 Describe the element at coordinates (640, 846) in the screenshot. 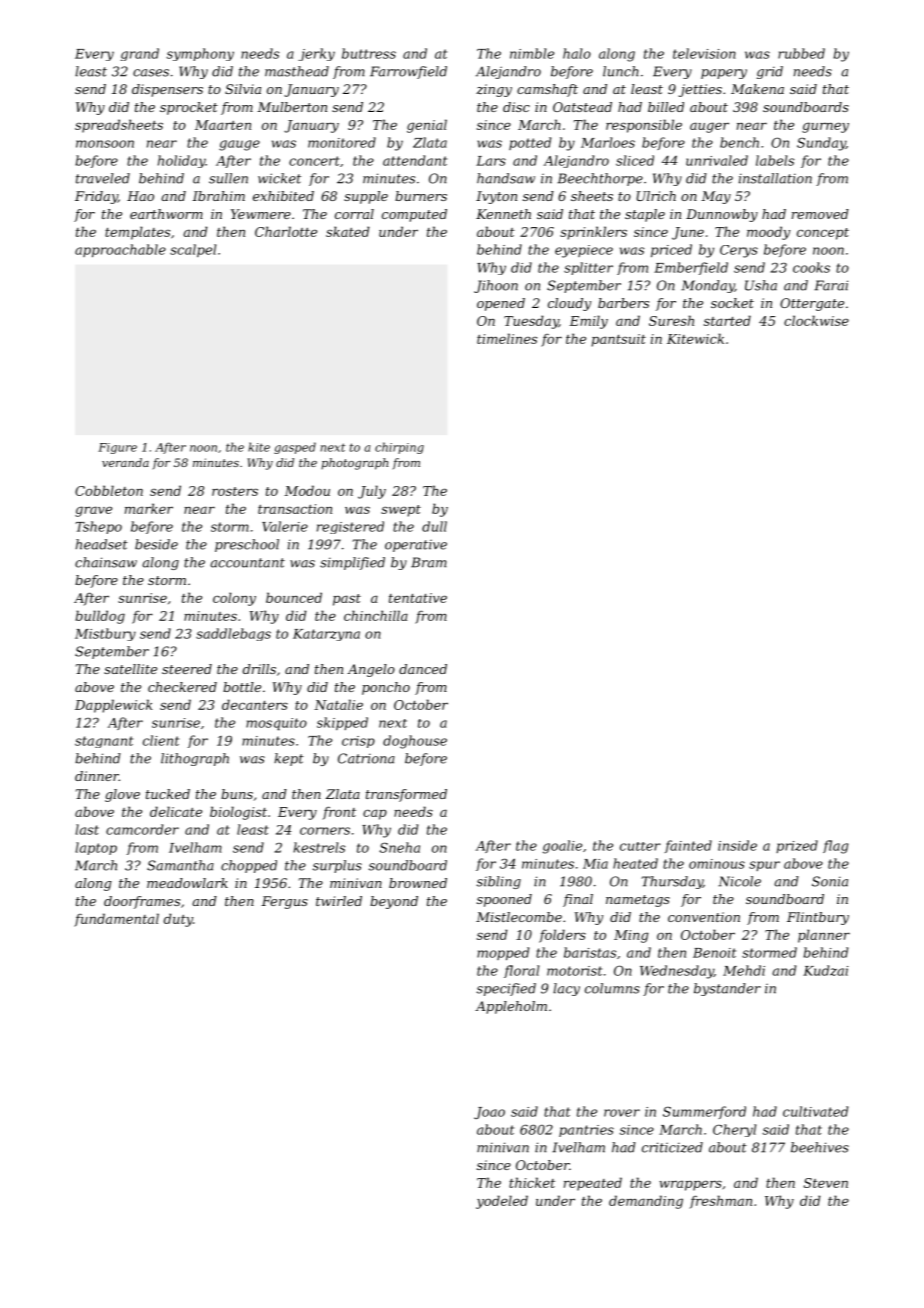

I see `cutter` at that location.
